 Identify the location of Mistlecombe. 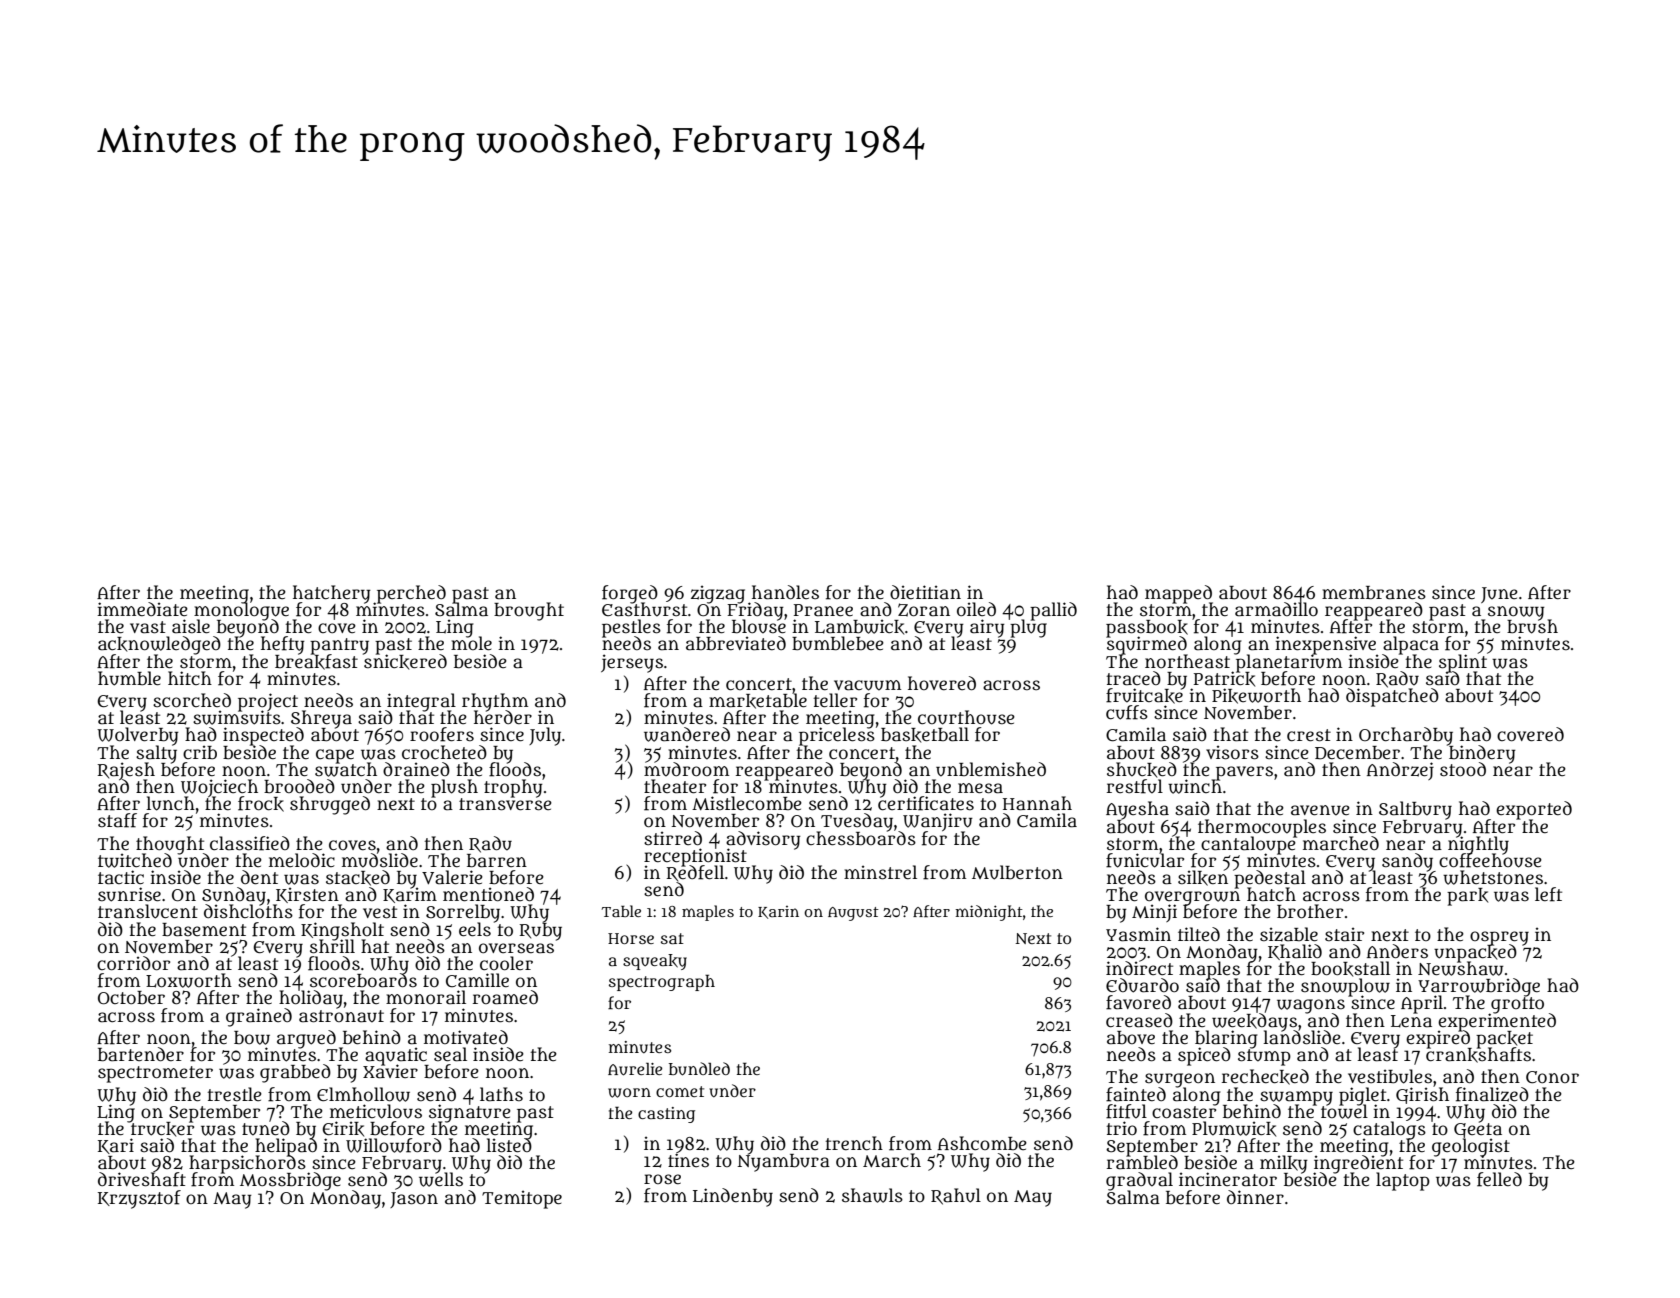
(747, 803).
